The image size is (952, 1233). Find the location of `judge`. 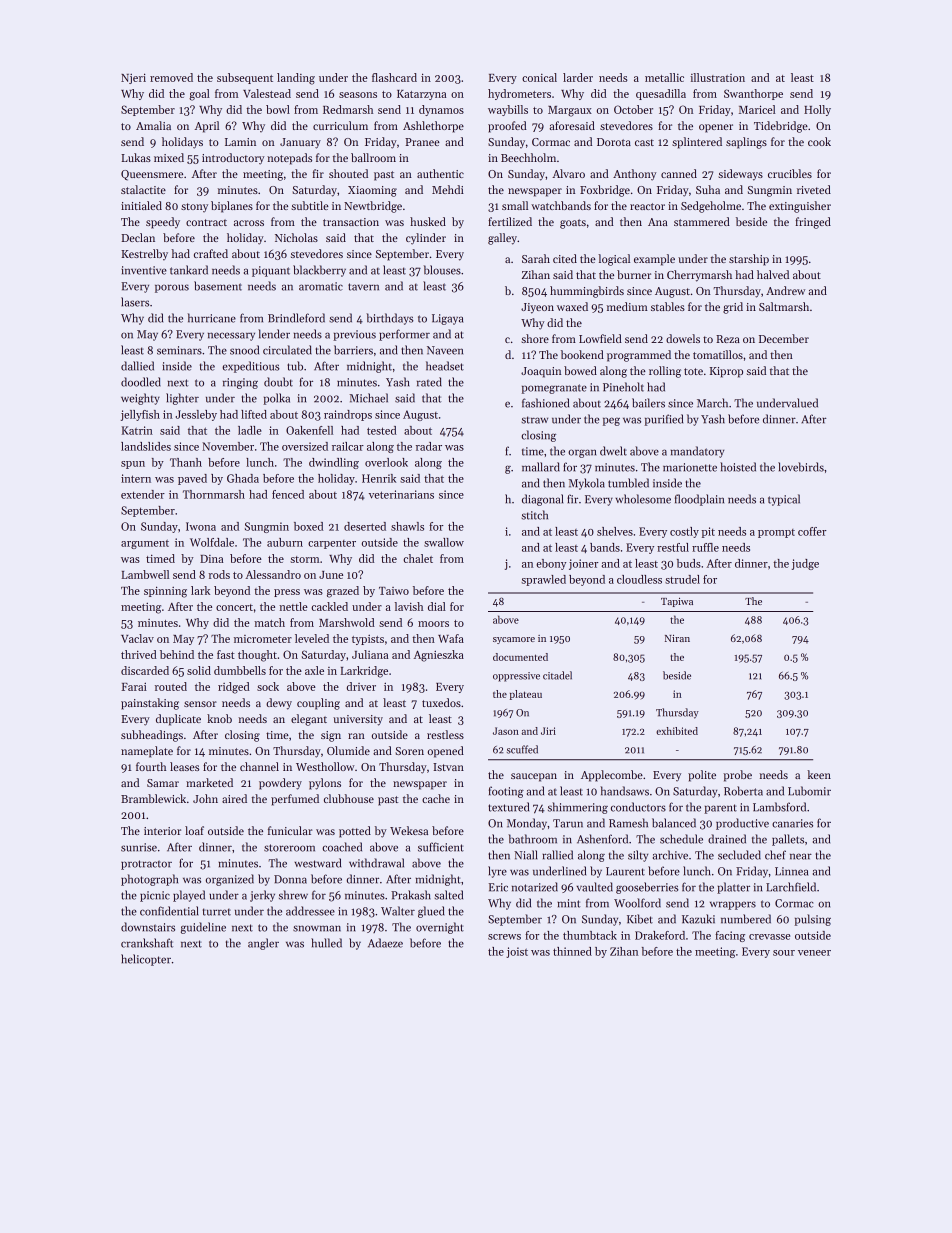

judge is located at coordinates (805, 564).
